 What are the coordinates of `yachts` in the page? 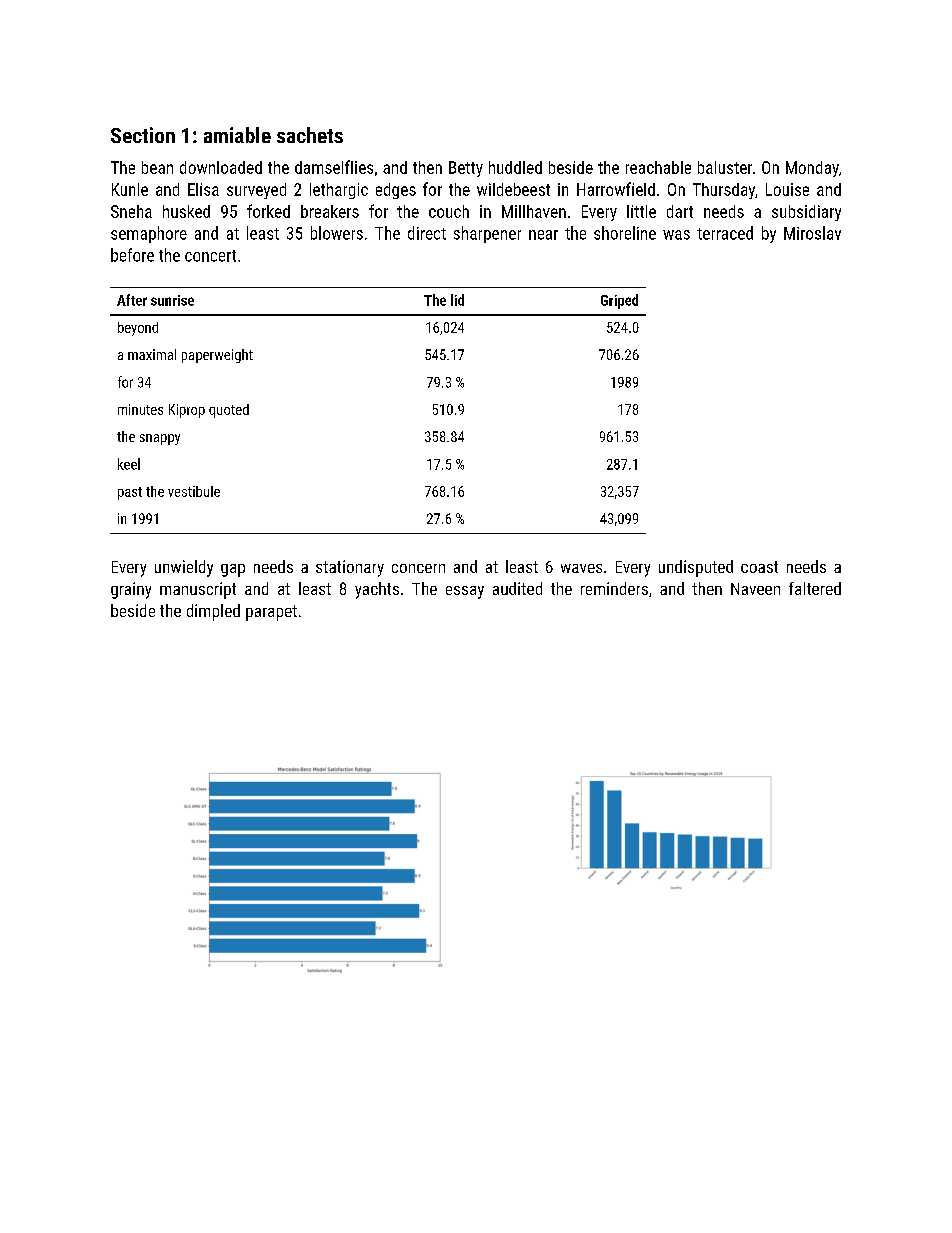 It's located at (377, 590).
